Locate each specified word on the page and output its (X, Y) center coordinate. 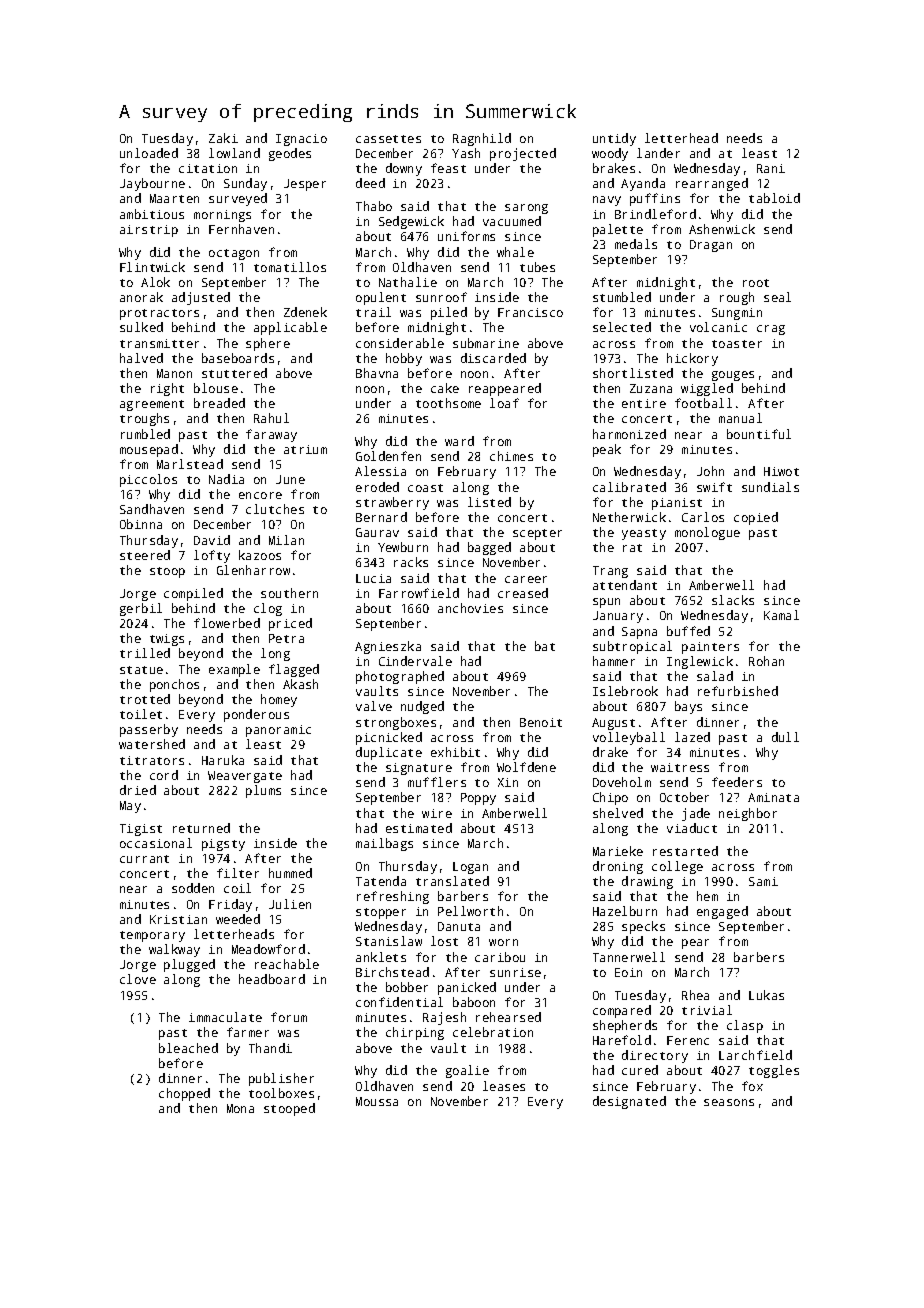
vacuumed (512, 221)
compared (622, 1011)
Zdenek (305, 312)
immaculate (225, 1017)
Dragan (711, 246)
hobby (404, 359)
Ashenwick (722, 229)
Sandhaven (152, 509)
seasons (729, 1102)
